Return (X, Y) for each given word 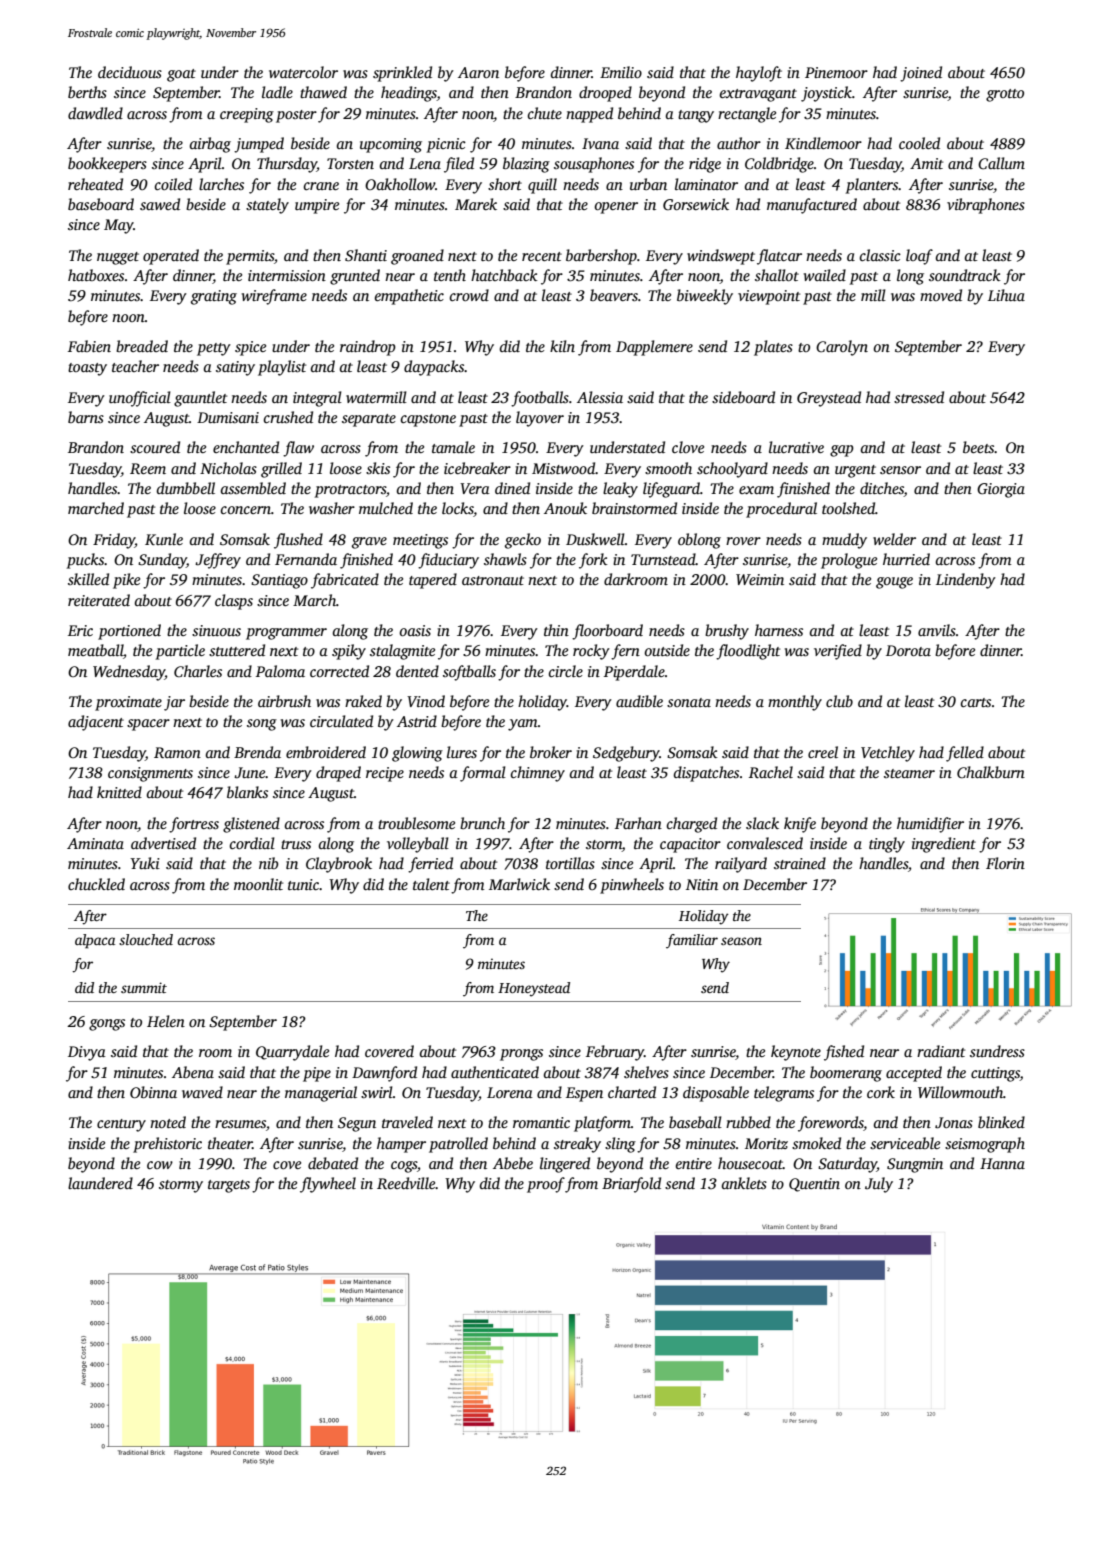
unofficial (140, 399)
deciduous (130, 72)
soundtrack (965, 275)
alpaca (95, 941)
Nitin (702, 884)
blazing (526, 165)
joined (921, 74)
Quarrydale (292, 1053)
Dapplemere (654, 348)
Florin (1005, 863)
